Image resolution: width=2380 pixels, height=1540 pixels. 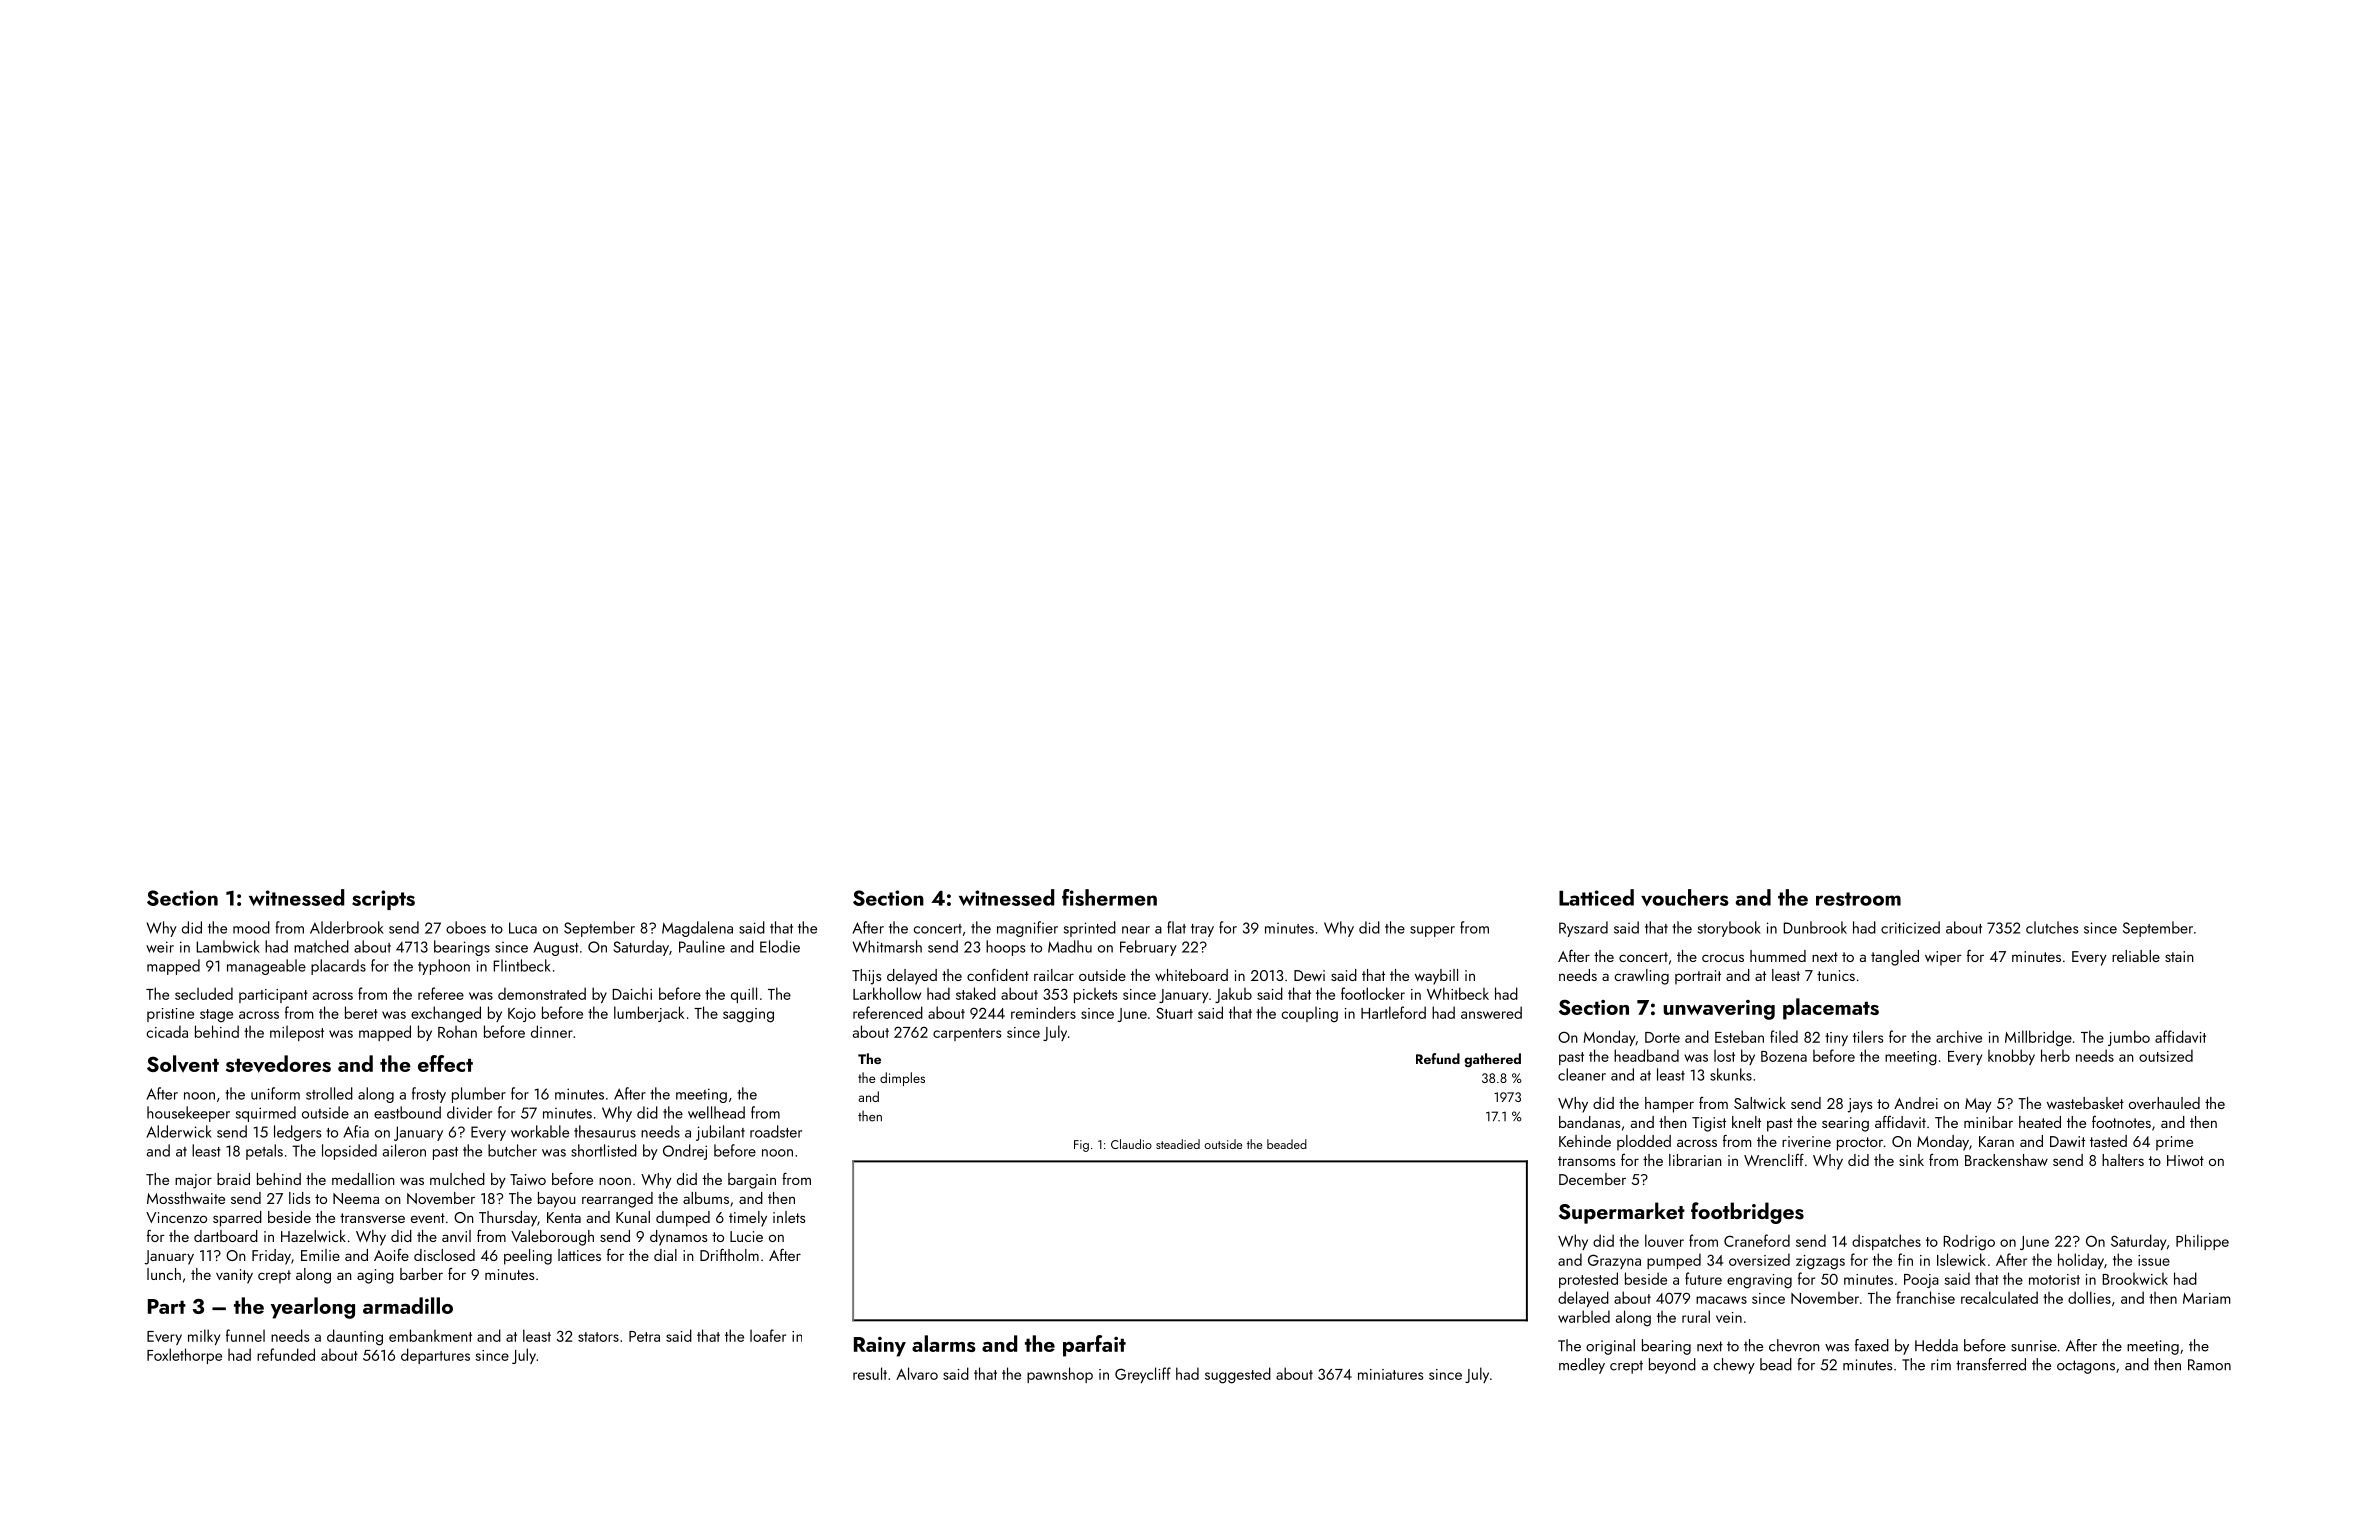 What do you see at coordinates (1391, 1374) in the screenshot?
I see `miniatures` at bounding box center [1391, 1374].
